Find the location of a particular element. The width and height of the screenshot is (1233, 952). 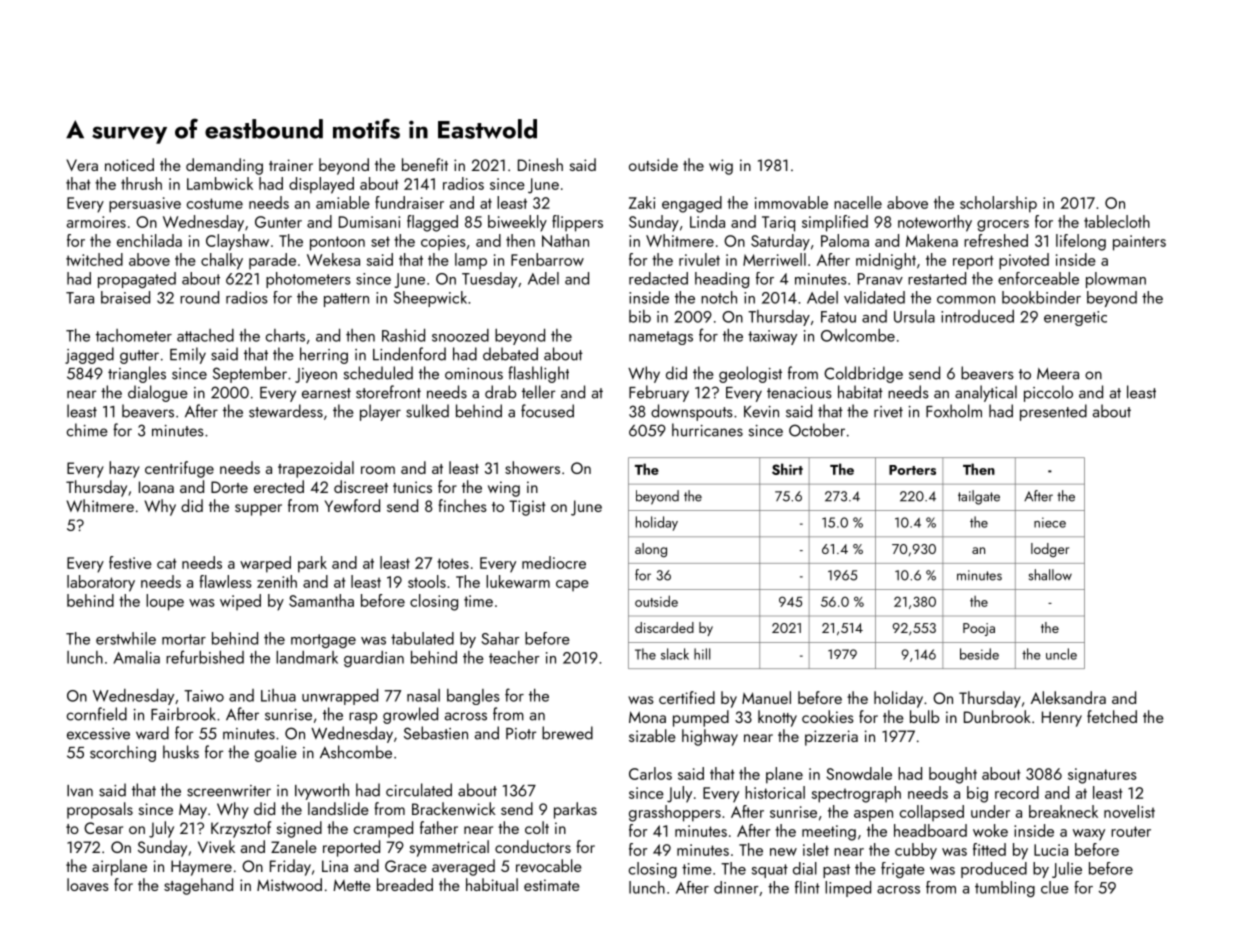

twitched is located at coordinates (94, 259).
